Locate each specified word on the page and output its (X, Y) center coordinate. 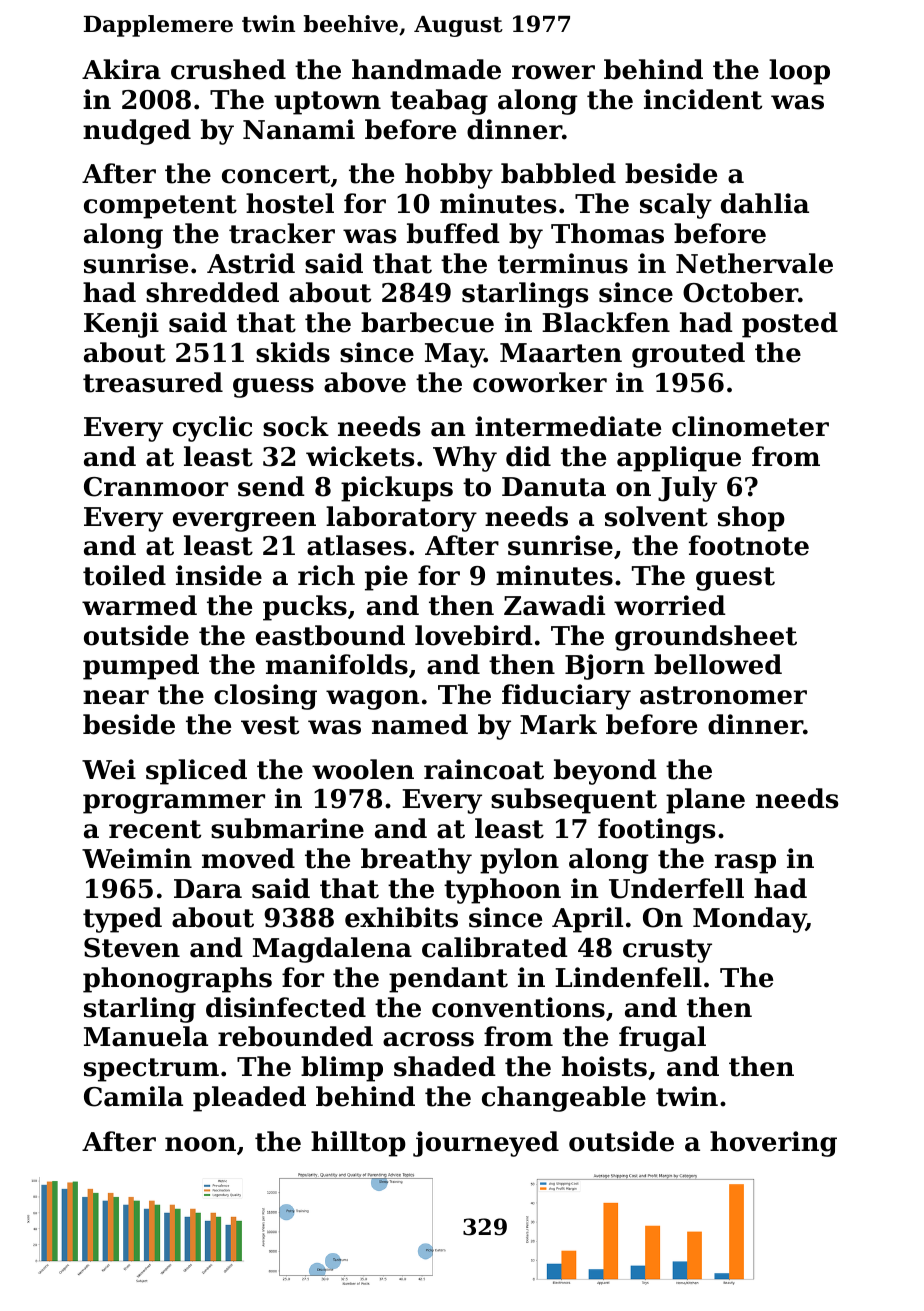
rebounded (295, 1036)
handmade (426, 69)
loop (799, 72)
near (116, 697)
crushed (228, 69)
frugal (662, 1039)
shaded (445, 1066)
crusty (667, 951)
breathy (416, 861)
